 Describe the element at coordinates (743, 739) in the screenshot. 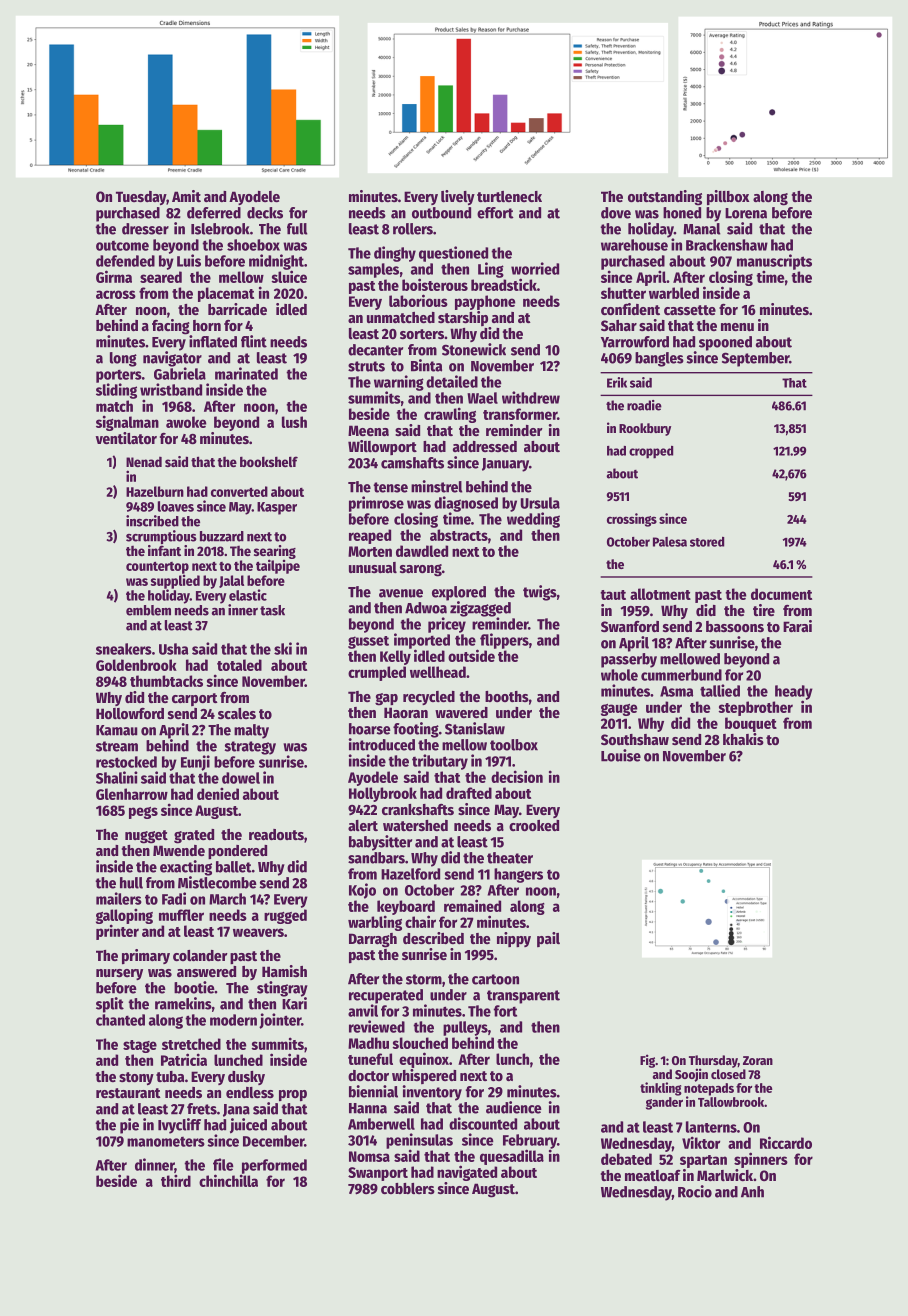

I see `khakis` at that location.
